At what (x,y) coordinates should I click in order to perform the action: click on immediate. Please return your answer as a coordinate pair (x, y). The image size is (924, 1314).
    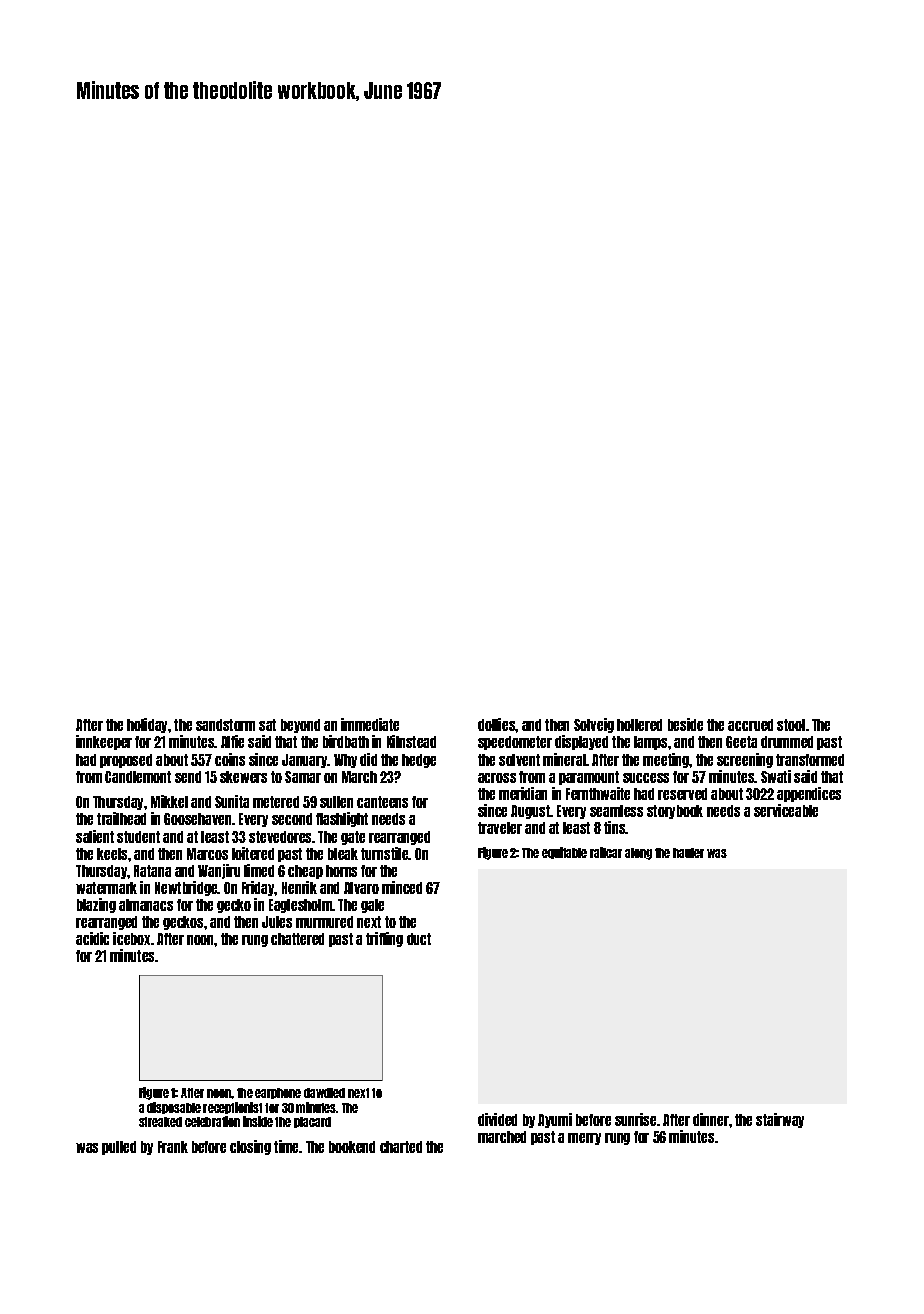
    Looking at the image, I should click on (370, 724).
